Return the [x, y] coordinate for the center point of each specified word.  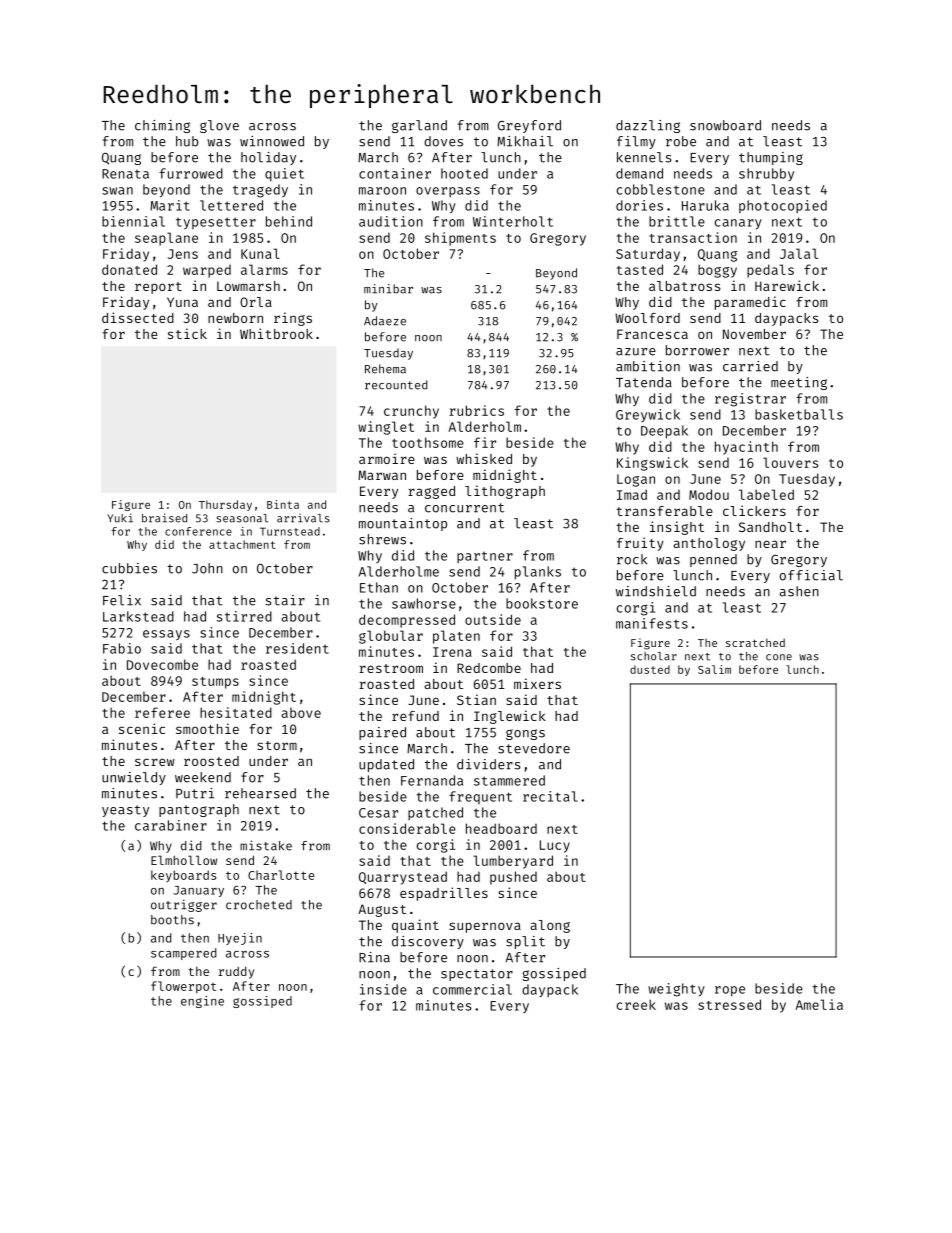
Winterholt [513, 221]
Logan [636, 480]
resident [297, 648]
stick [187, 333]
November [754, 334]
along [550, 926]
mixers [537, 683]
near [770, 544]
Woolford [647, 318]
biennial [133, 221]
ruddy [236, 972]
